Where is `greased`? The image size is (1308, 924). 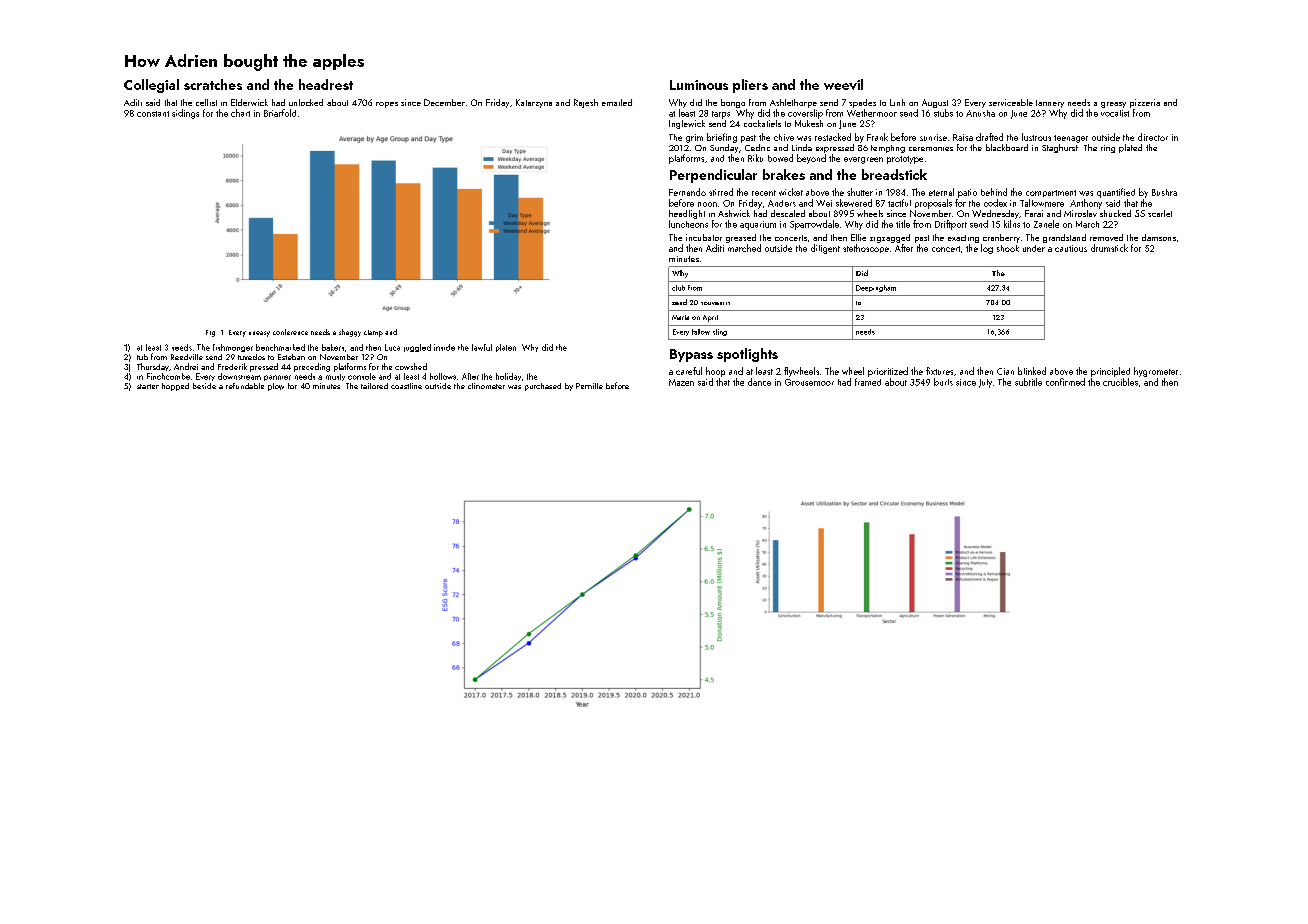
greased is located at coordinates (741, 238).
